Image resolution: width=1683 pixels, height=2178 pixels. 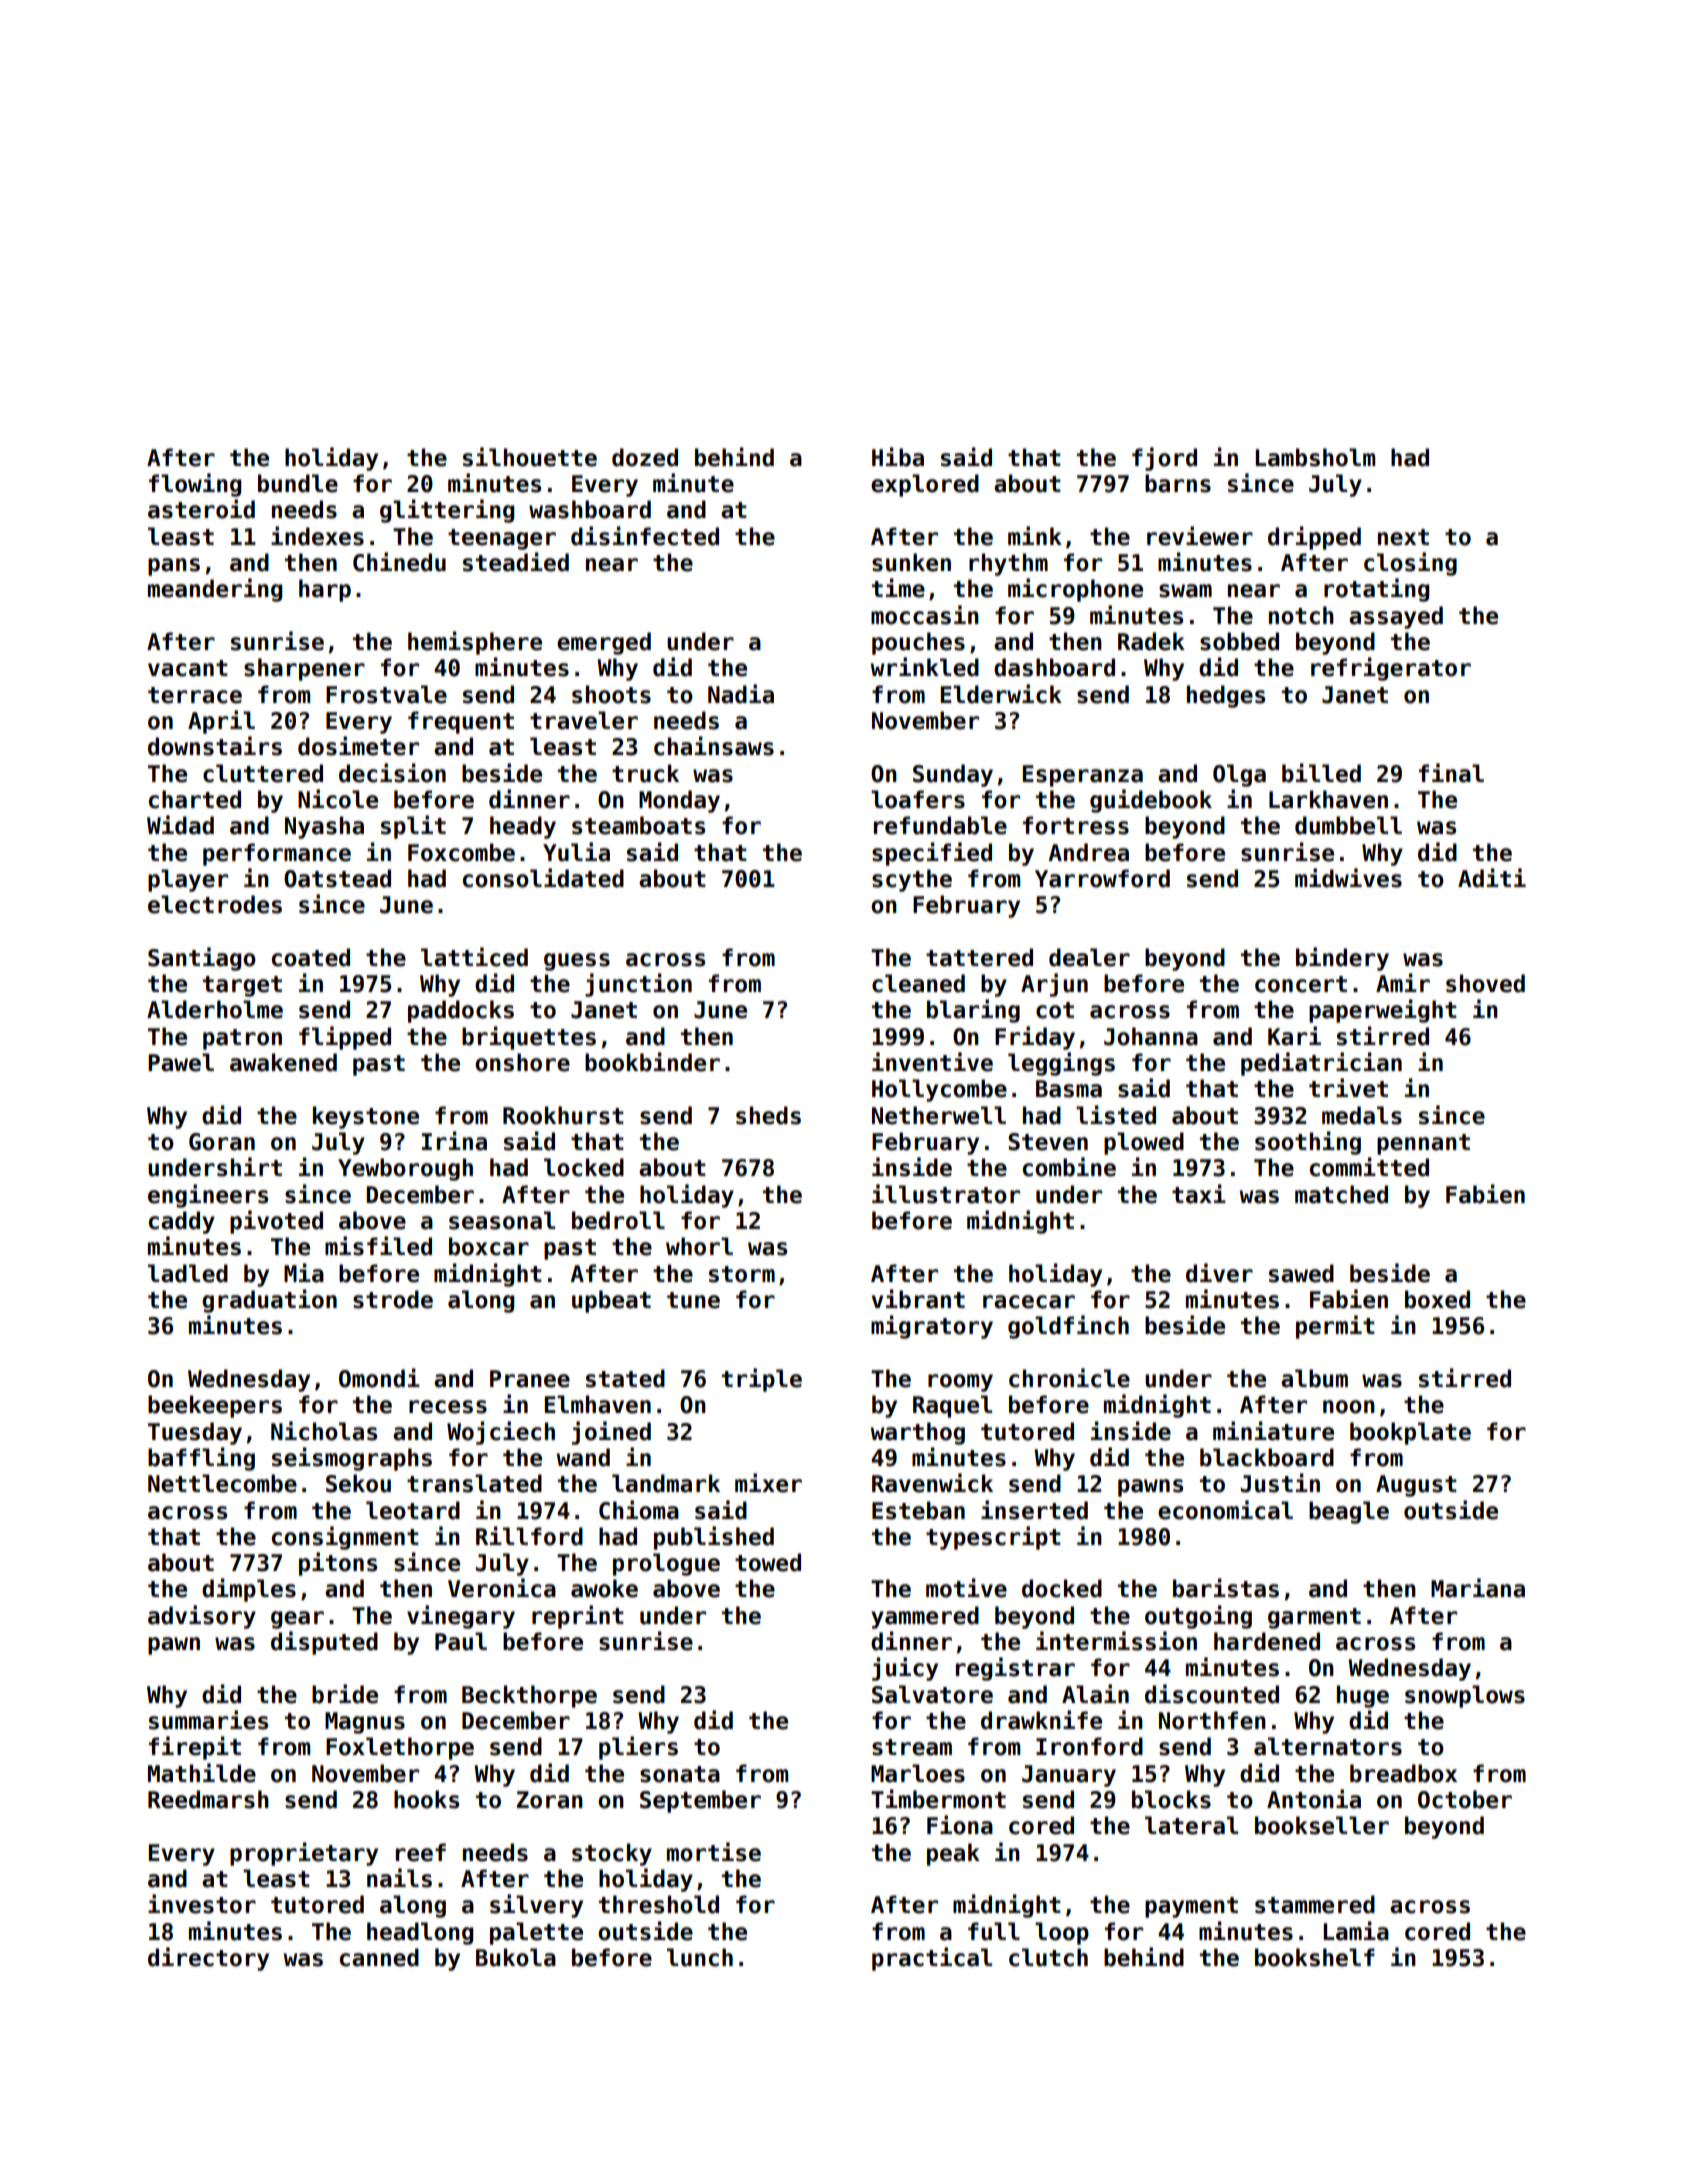 What do you see at coordinates (1151, 641) in the screenshot?
I see `Radek` at bounding box center [1151, 641].
